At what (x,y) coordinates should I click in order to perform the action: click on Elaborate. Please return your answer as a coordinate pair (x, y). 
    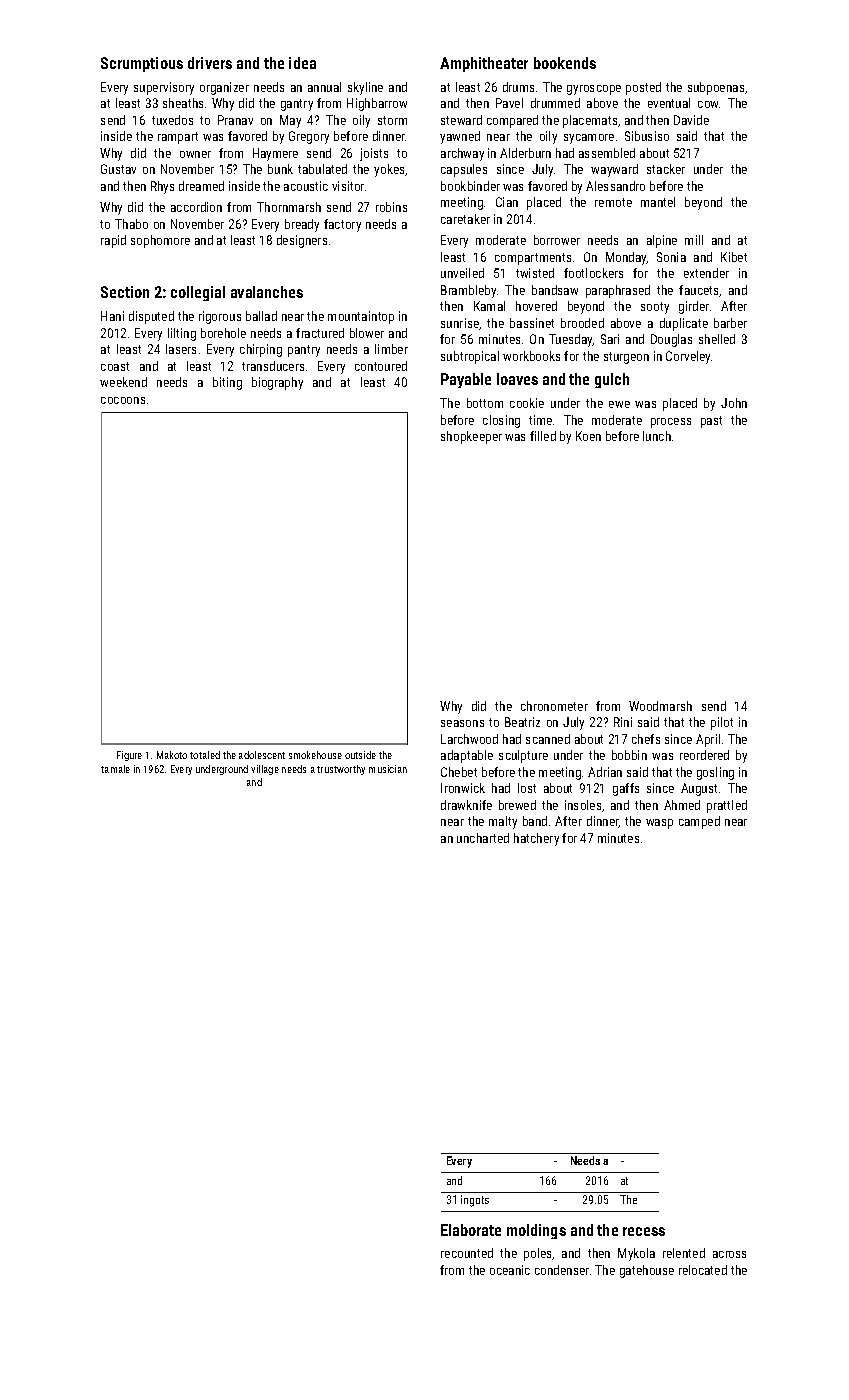
    Looking at the image, I should click on (471, 1230).
